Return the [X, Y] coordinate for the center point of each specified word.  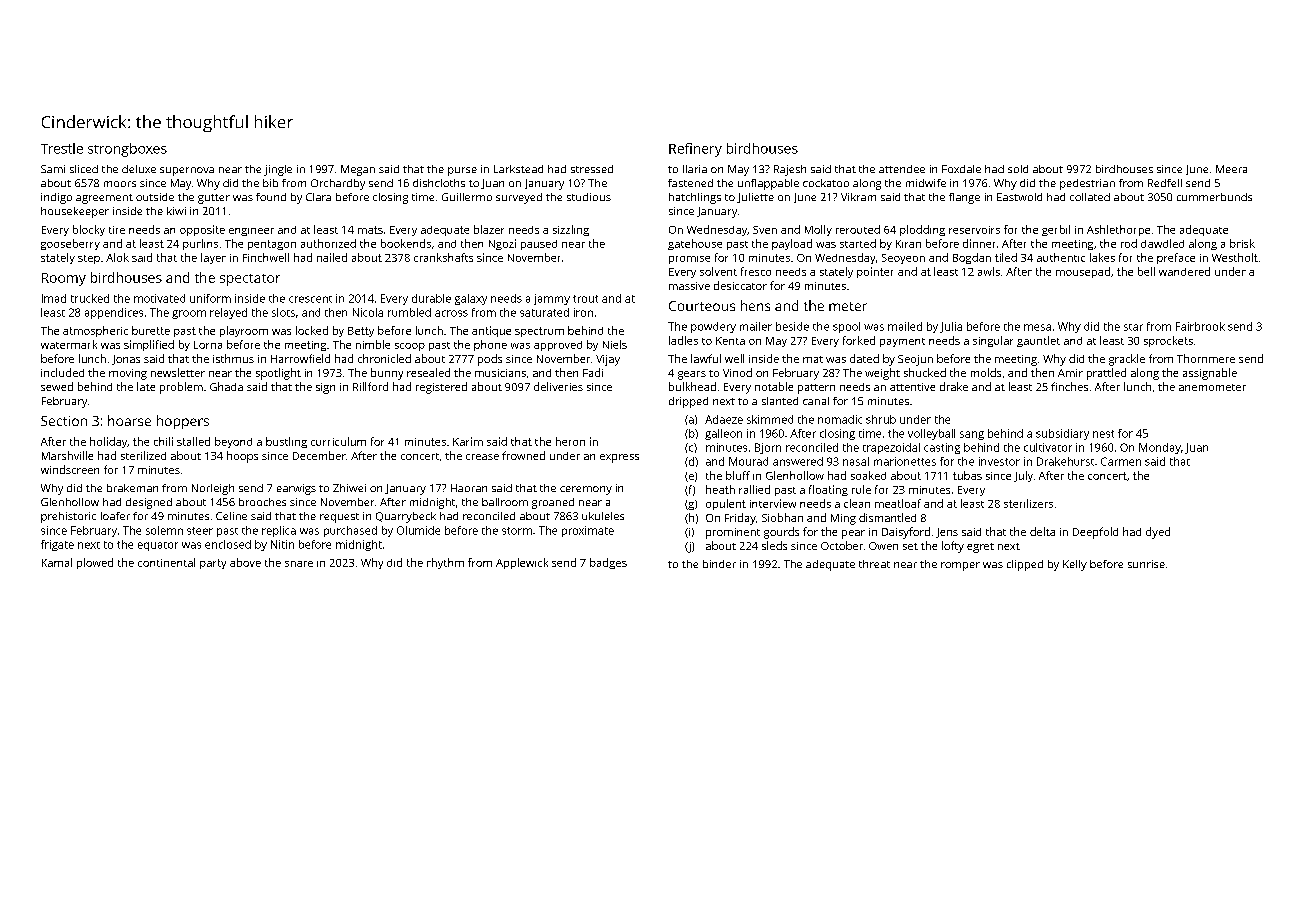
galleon [723, 434]
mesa [1037, 327]
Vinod [737, 372]
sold [1018, 169]
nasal [856, 461]
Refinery [695, 150]
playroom [244, 331]
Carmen [1121, 461]
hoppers [183, 422]
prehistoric [68, 517]
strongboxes [127, 150]
